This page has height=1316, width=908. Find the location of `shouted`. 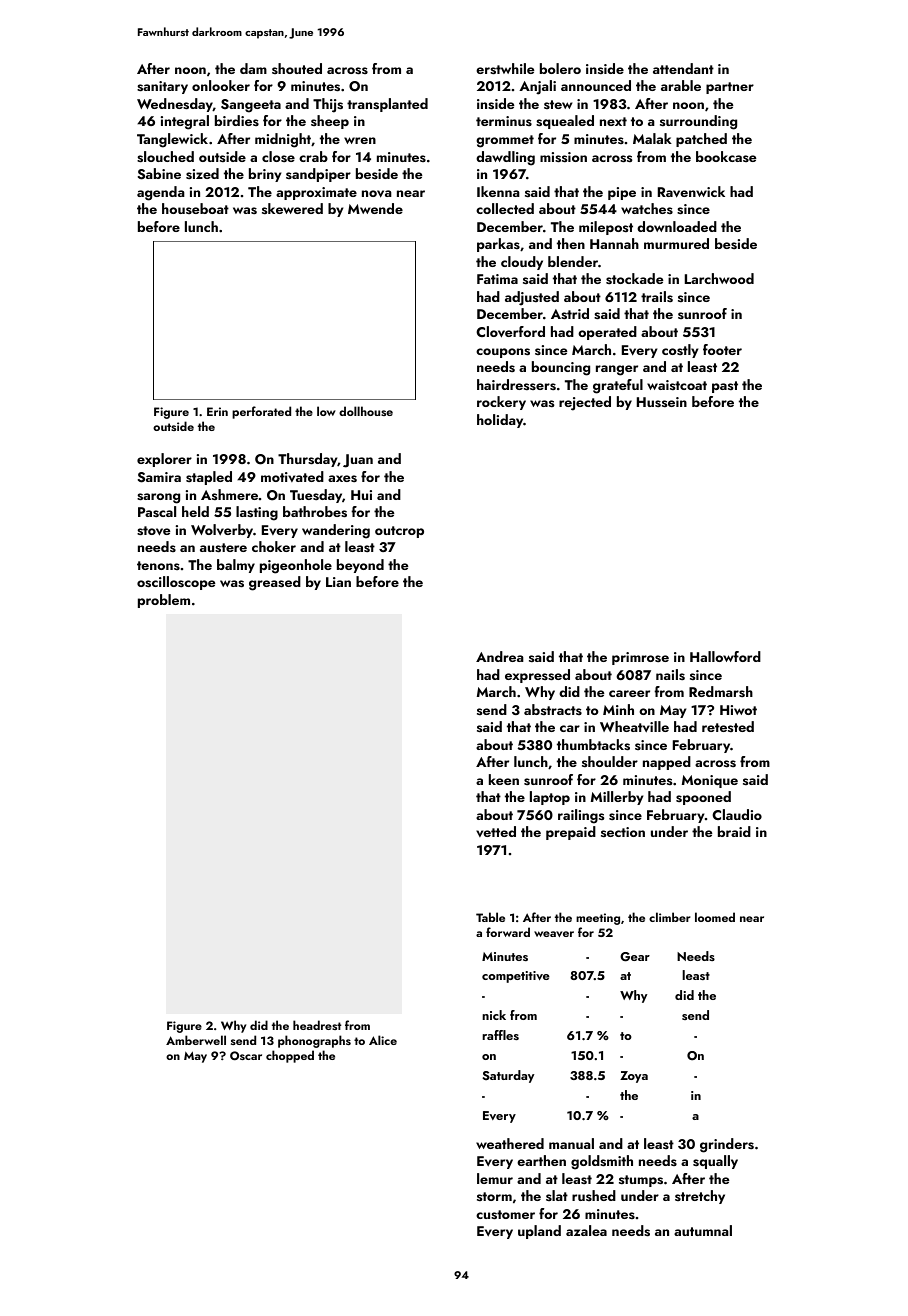

shouted is located at coordinates (297, 68).
